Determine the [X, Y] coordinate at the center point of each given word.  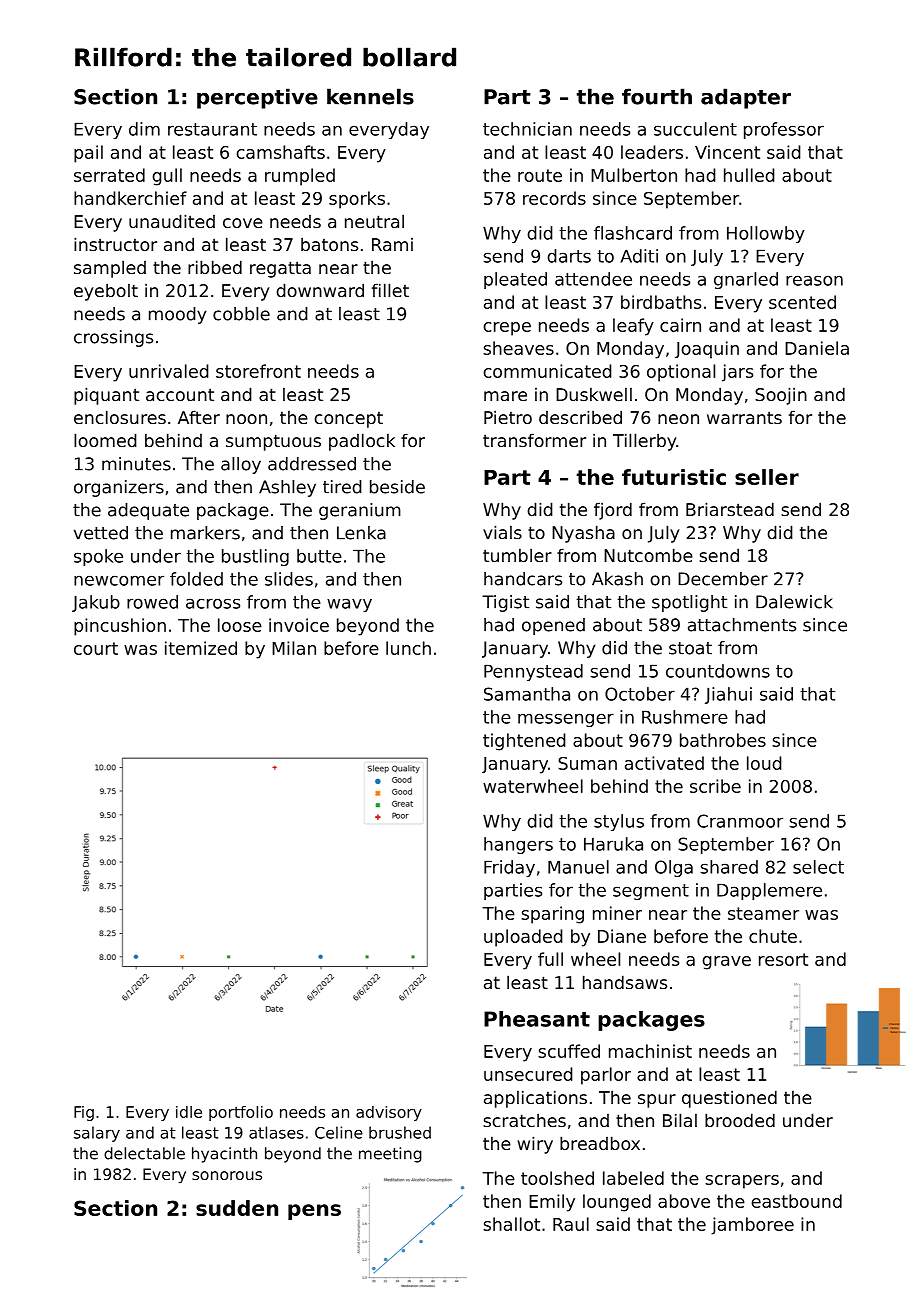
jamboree [752, 1226]
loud [764, 763]
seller [767, 477]
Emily [552, 1203]
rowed [152, 602]
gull [167, 177]
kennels [370, 96]
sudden [237, 1208]
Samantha [527, 694]
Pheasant [537, 1019]
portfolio [241, 1113]
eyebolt [106, 292]
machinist [650, 1051]
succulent [695, 129]
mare [505, 396]
